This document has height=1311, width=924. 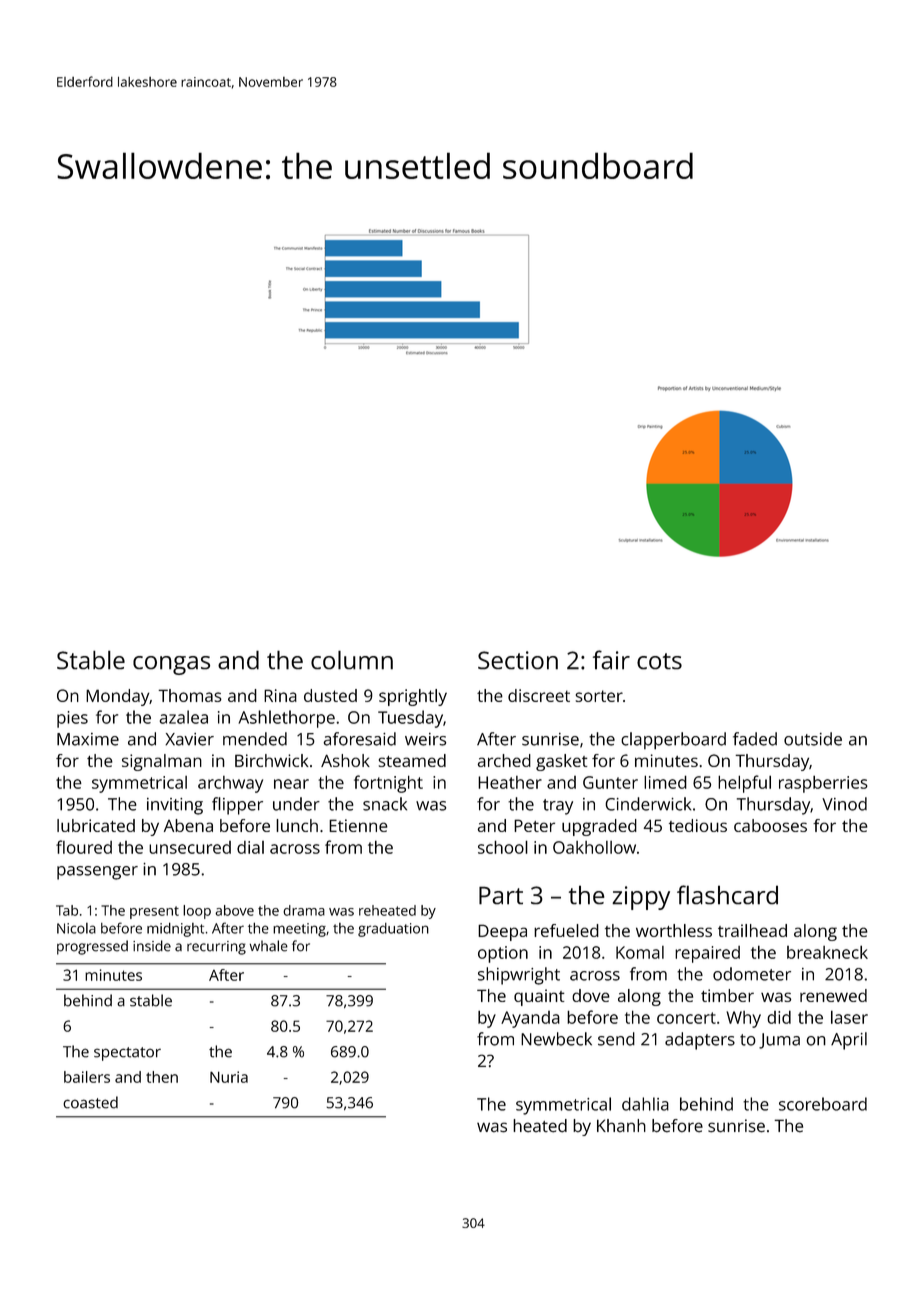 I want to click on column, so click(x=352, y=660).
